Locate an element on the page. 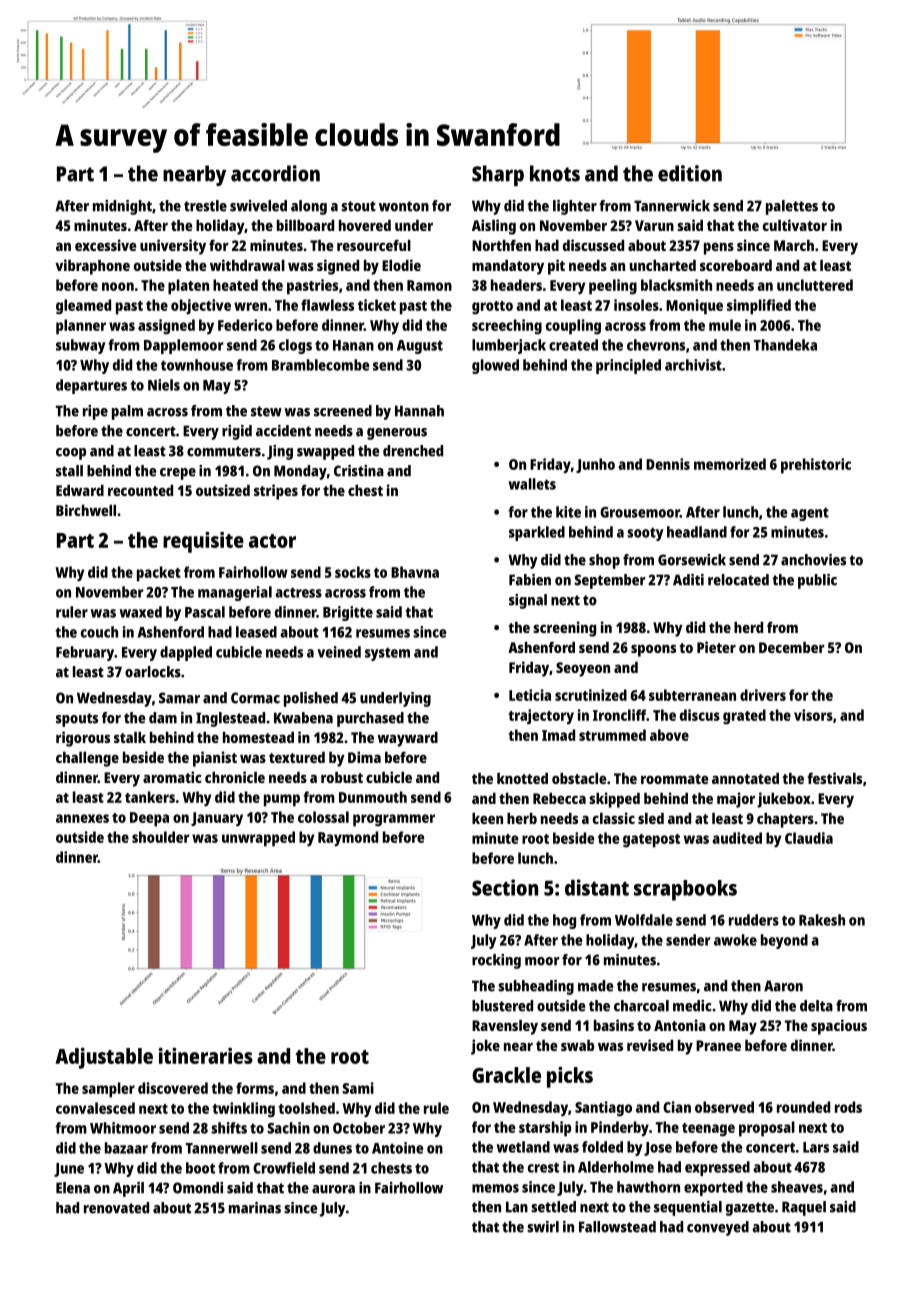 The image size is (924, 1308). palettes is located at coordinates (792, 207).
